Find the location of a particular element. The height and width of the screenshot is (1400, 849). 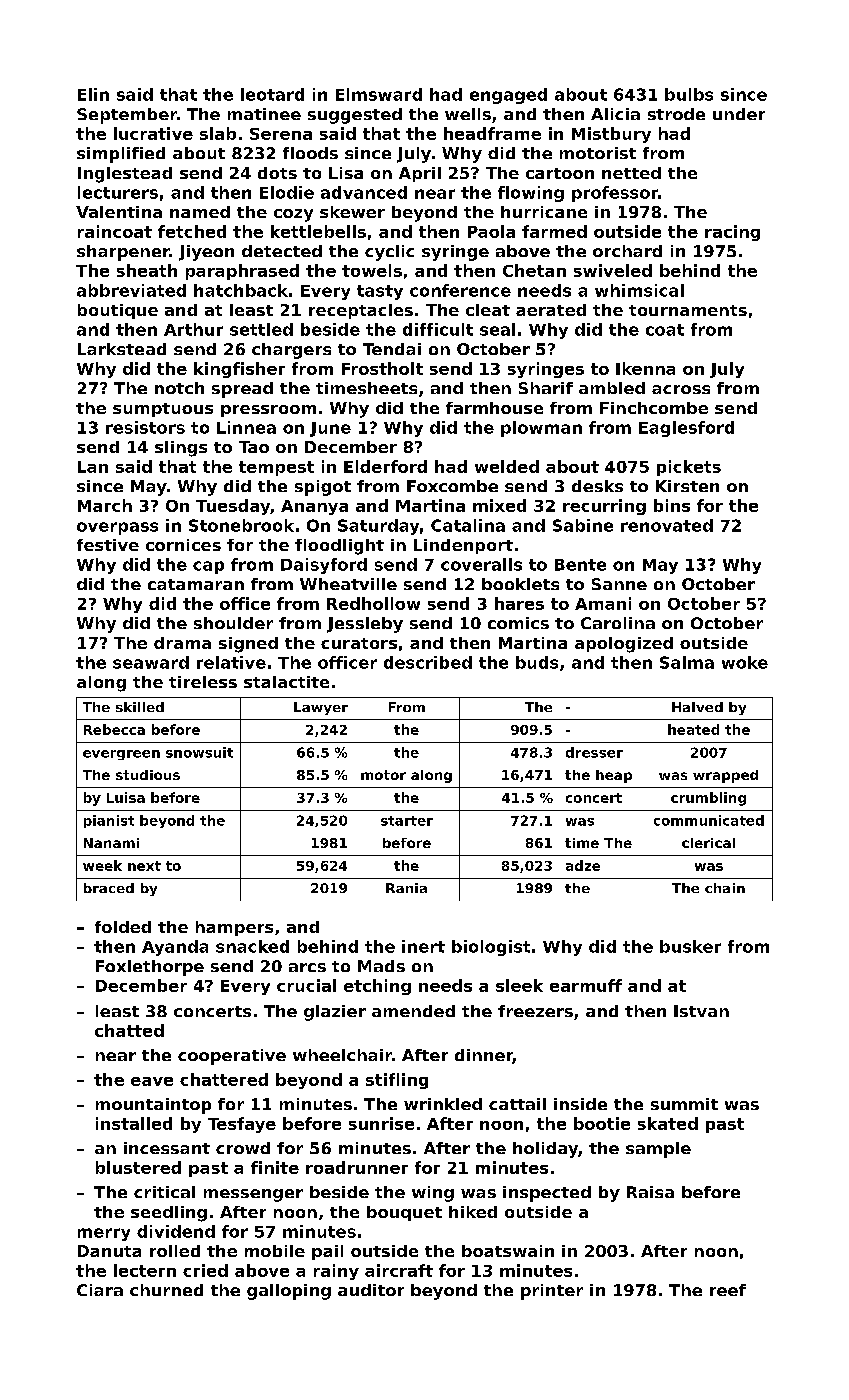

chatted is located at coordinates (129, 1030).
